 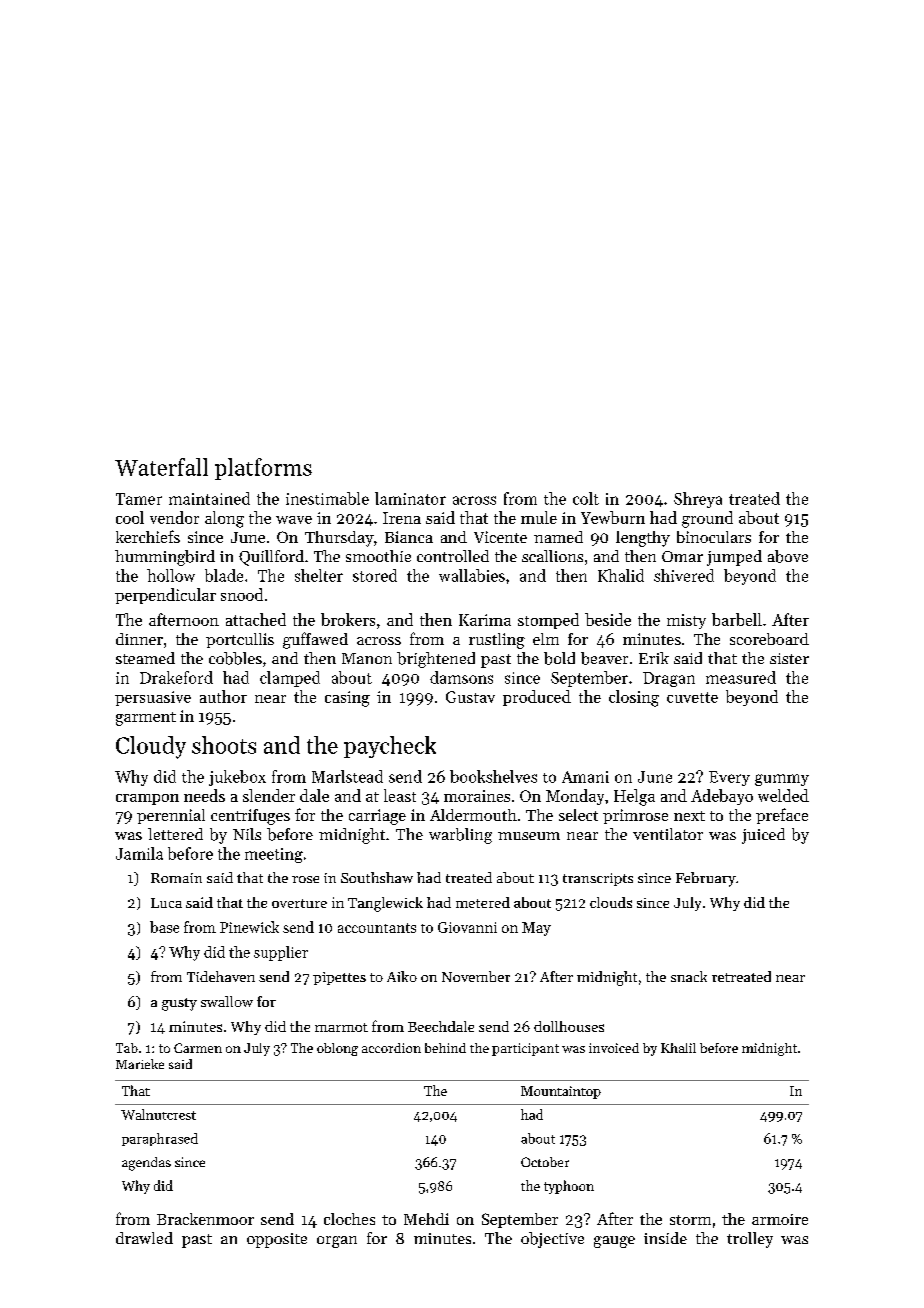 I want to click on armoire, so click(x=780, y=1219).
